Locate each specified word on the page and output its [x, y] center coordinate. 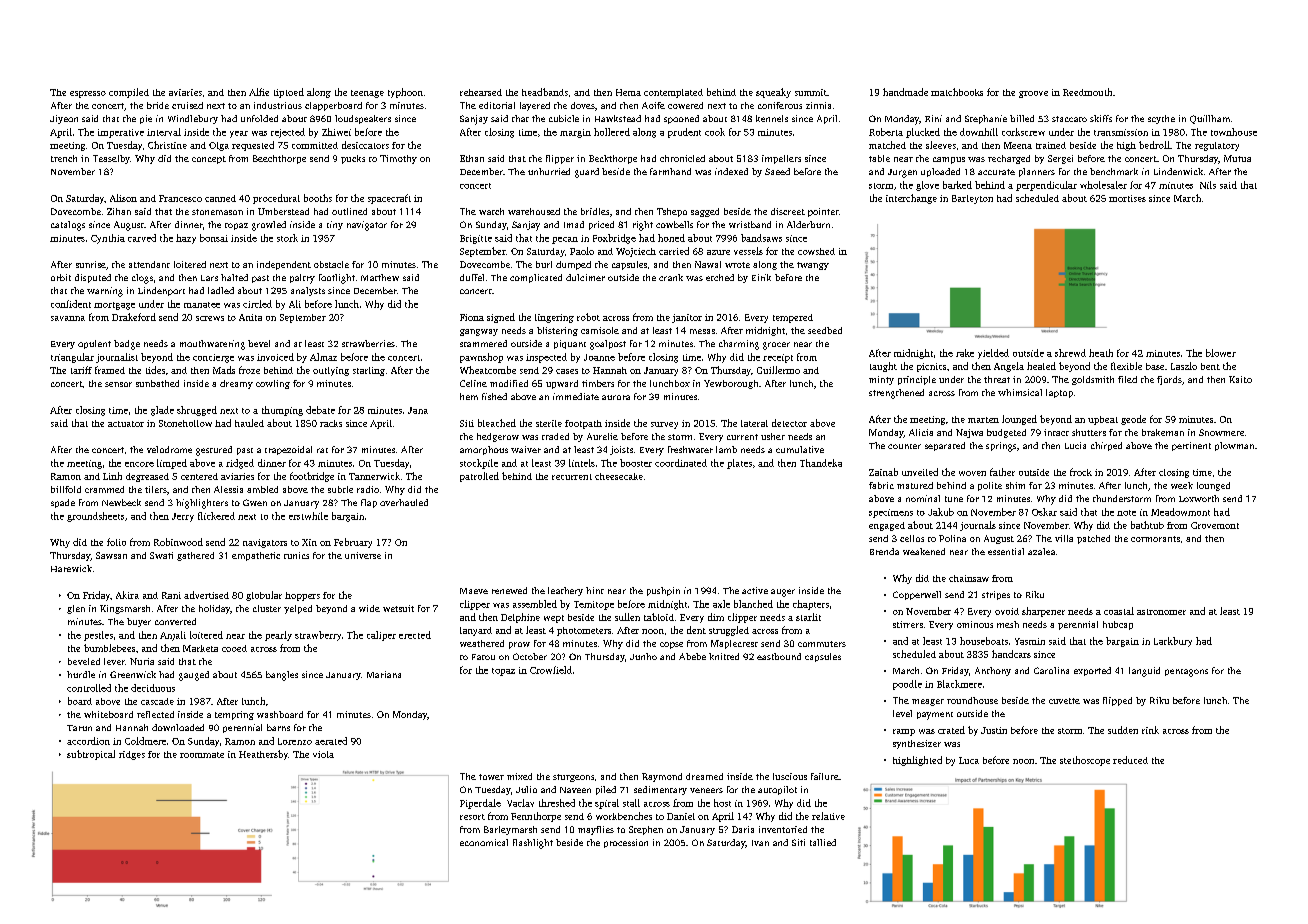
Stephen [646, 830]
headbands [545, 92]
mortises [1127, 198]
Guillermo [778, 370]
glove [927, 186]
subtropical [91, 755]
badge [127, 345]
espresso [88, 94]
